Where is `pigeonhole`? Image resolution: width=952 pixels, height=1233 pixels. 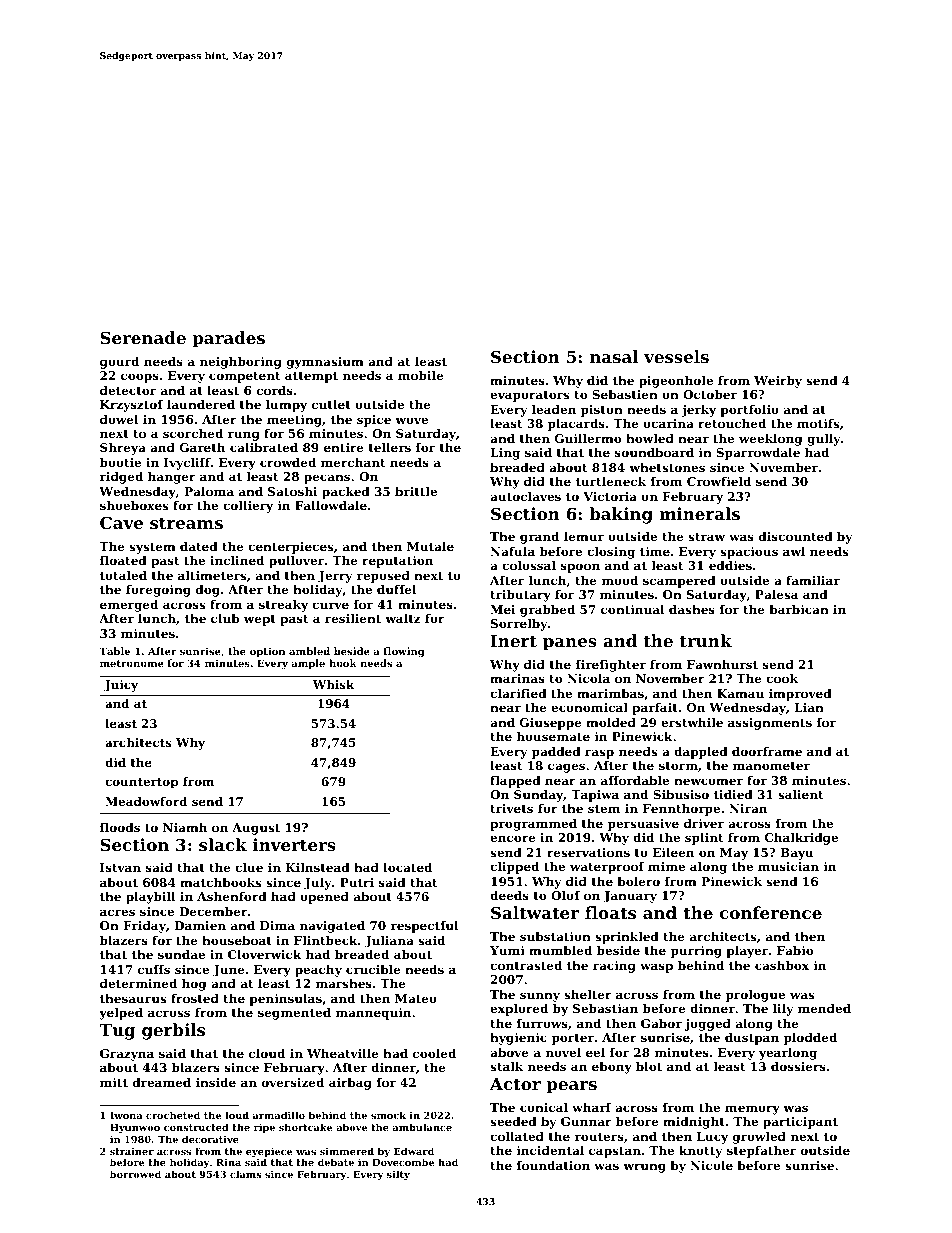
pigeonhole is located at coordinates (676, 382).
